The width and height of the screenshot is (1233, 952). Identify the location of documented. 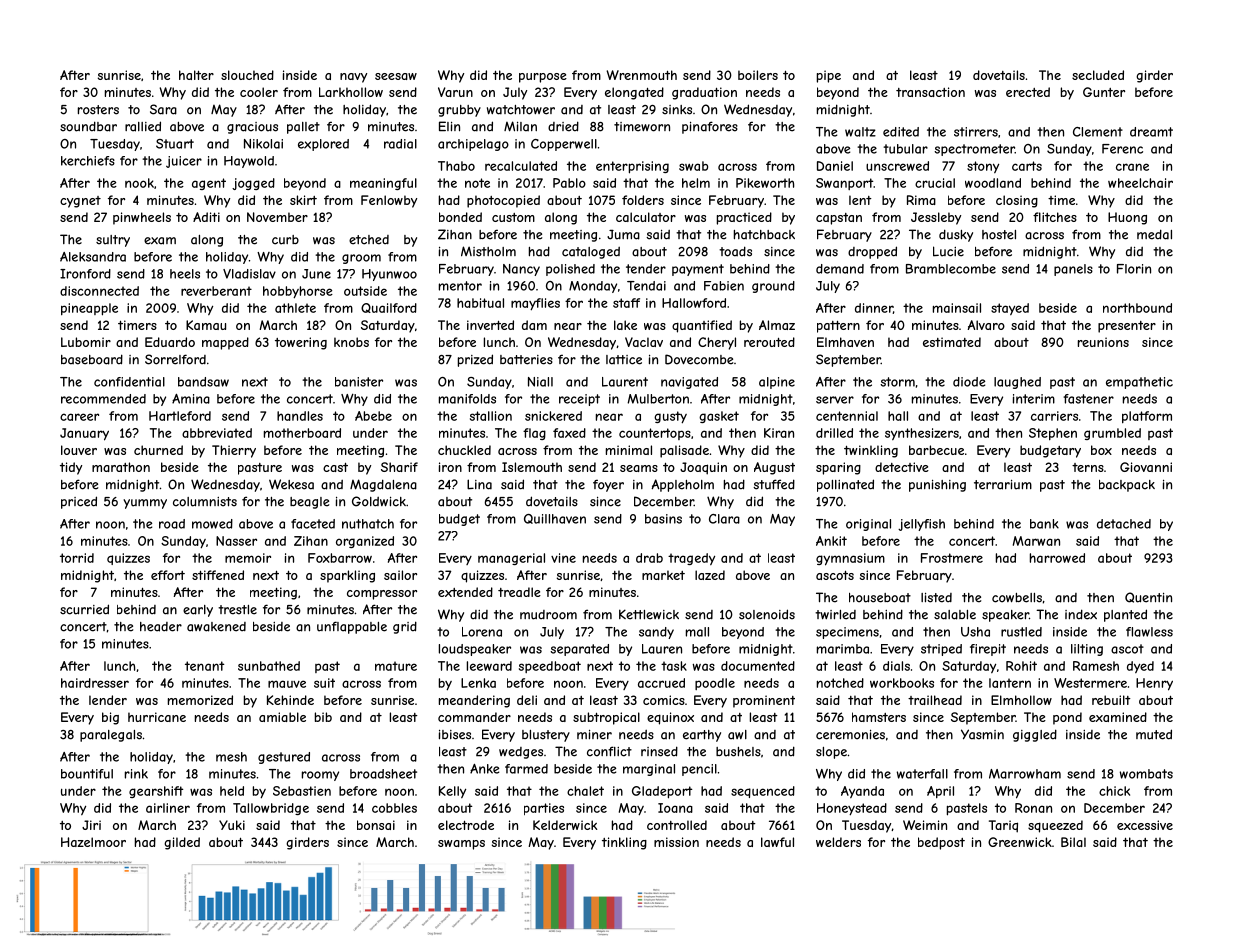
(758, 666).
